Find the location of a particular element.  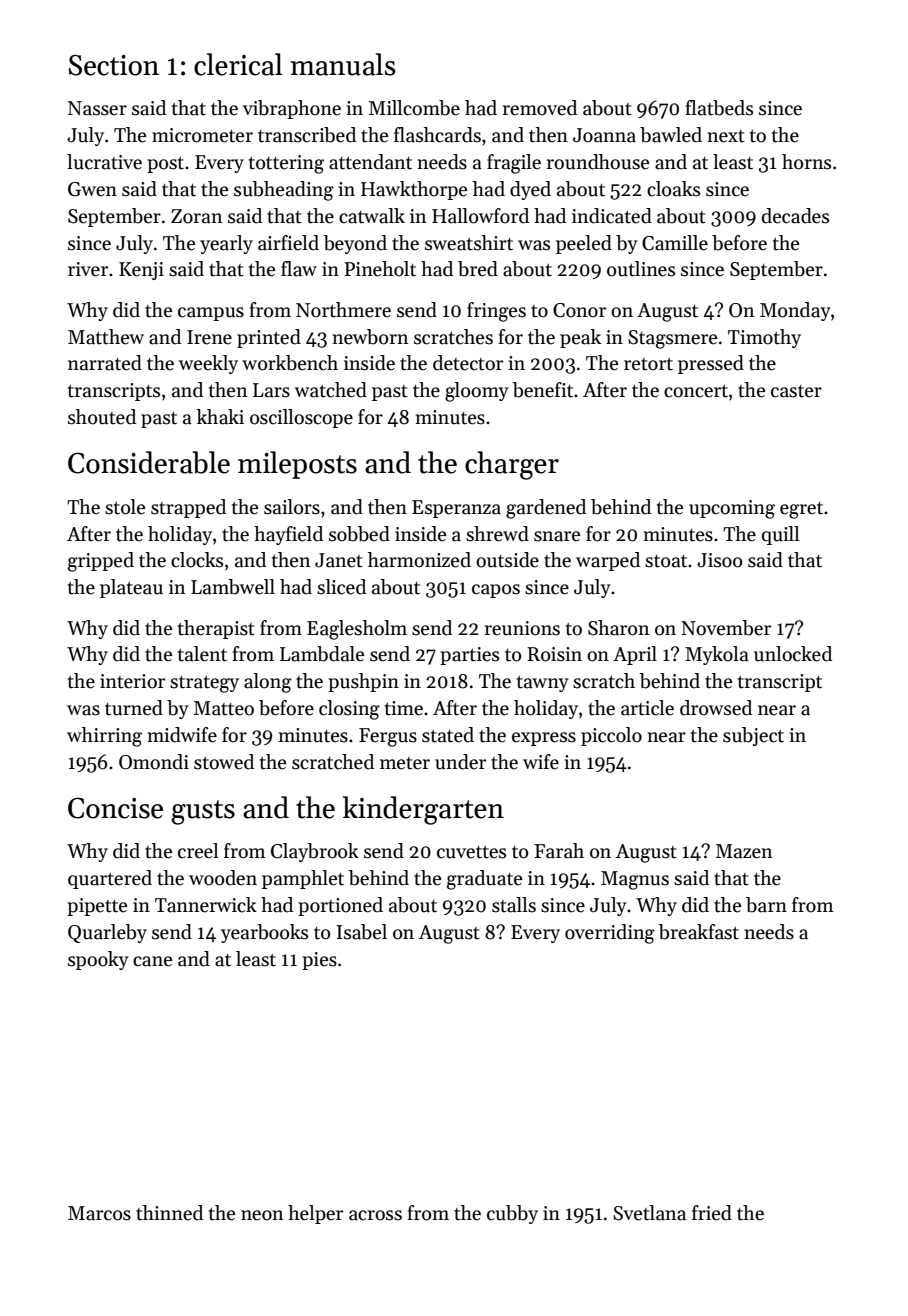

Esperanza is located at coordinates (456, 509).
